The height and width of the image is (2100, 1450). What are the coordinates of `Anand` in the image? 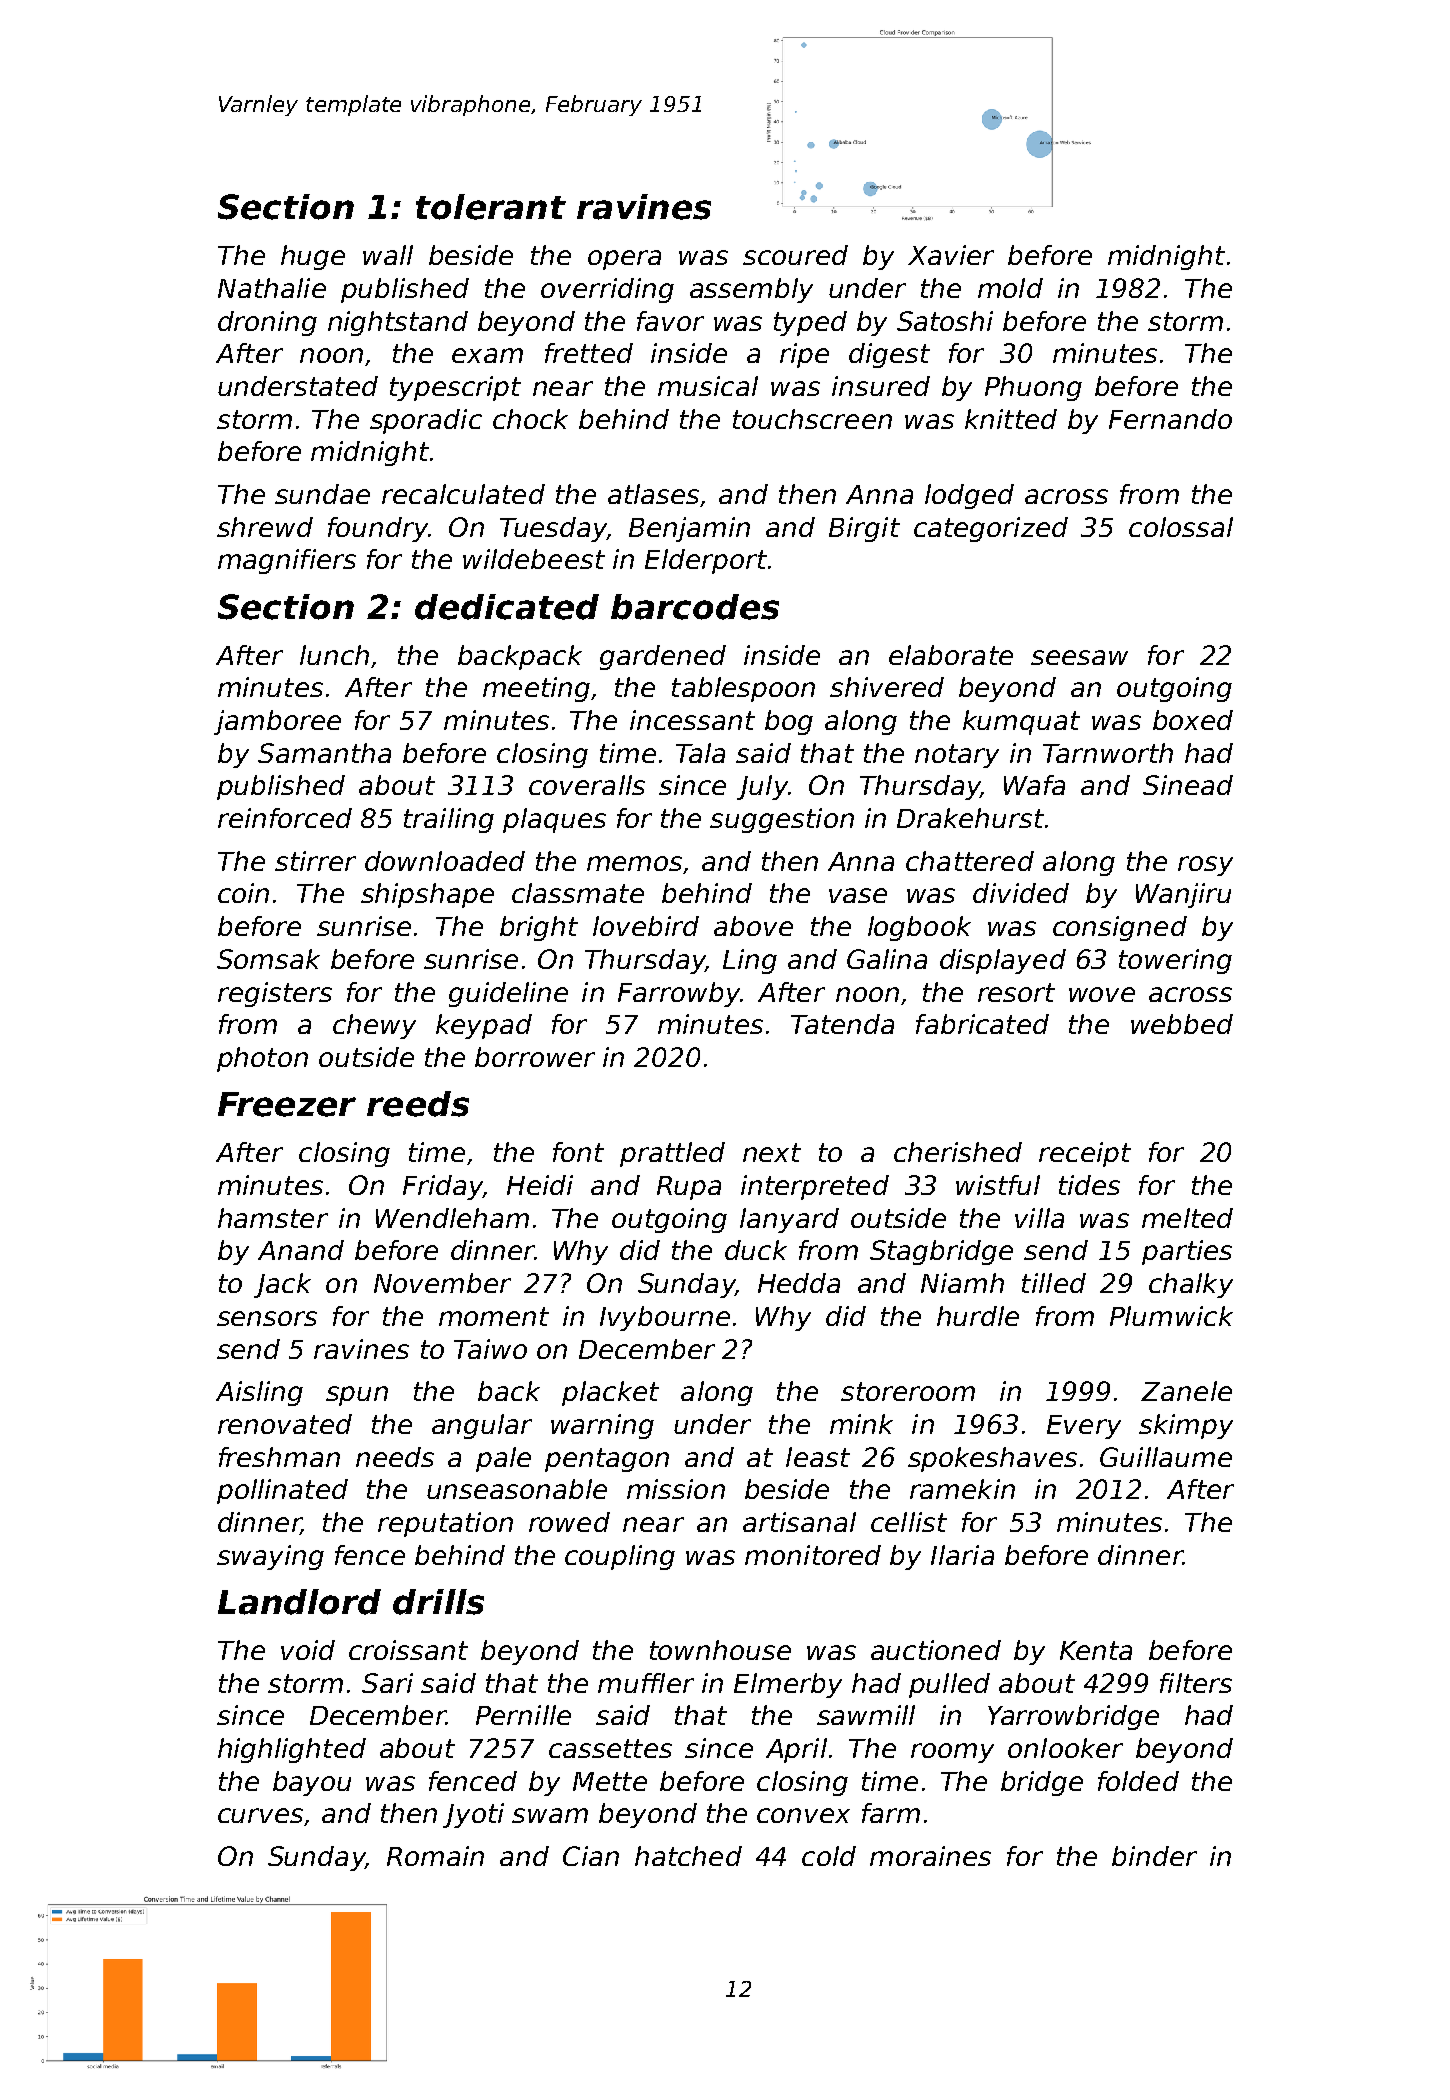 It's located at (301, 1250).
